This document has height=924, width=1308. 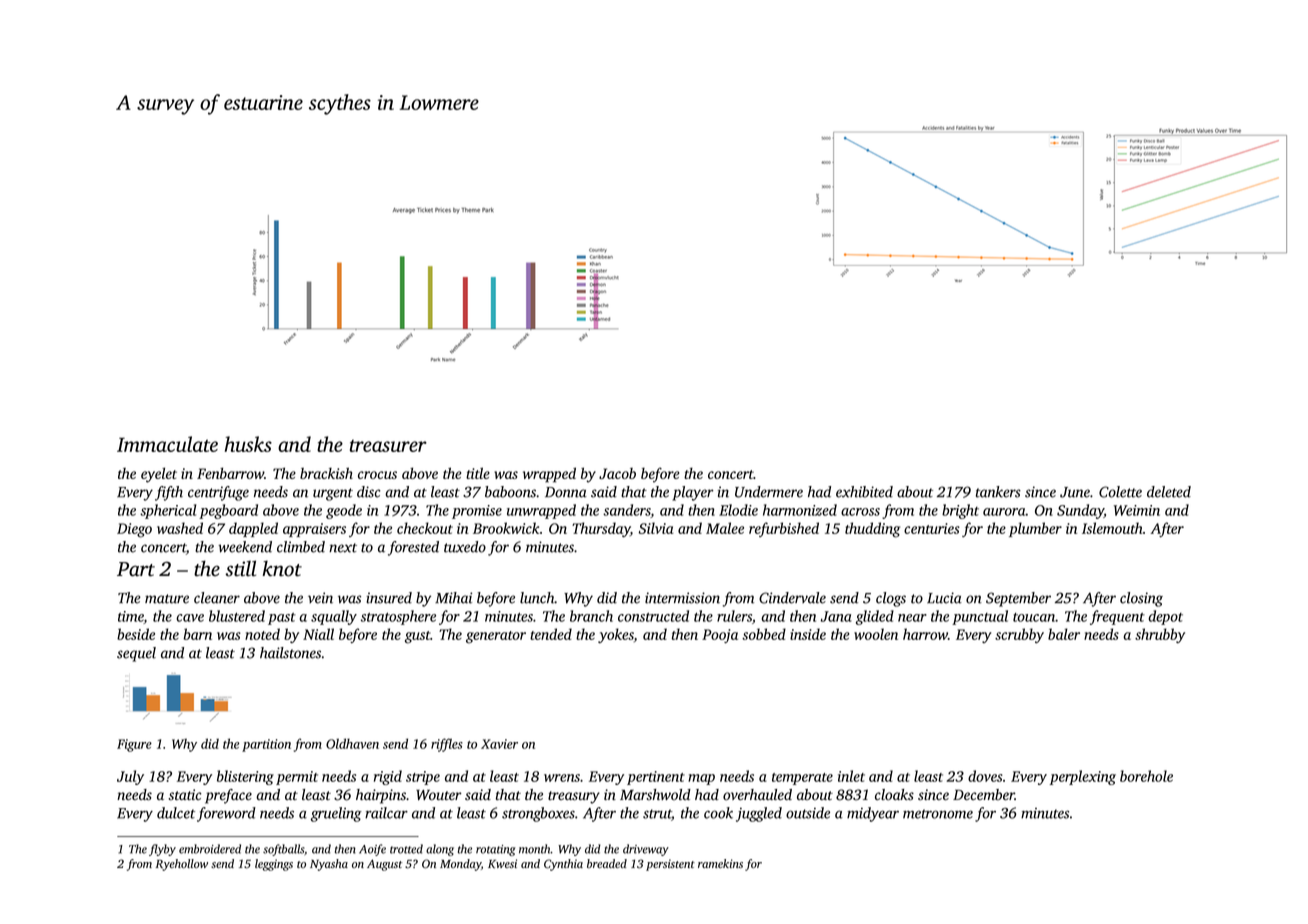 I want to click on noted, so click(x=262, y=634).
